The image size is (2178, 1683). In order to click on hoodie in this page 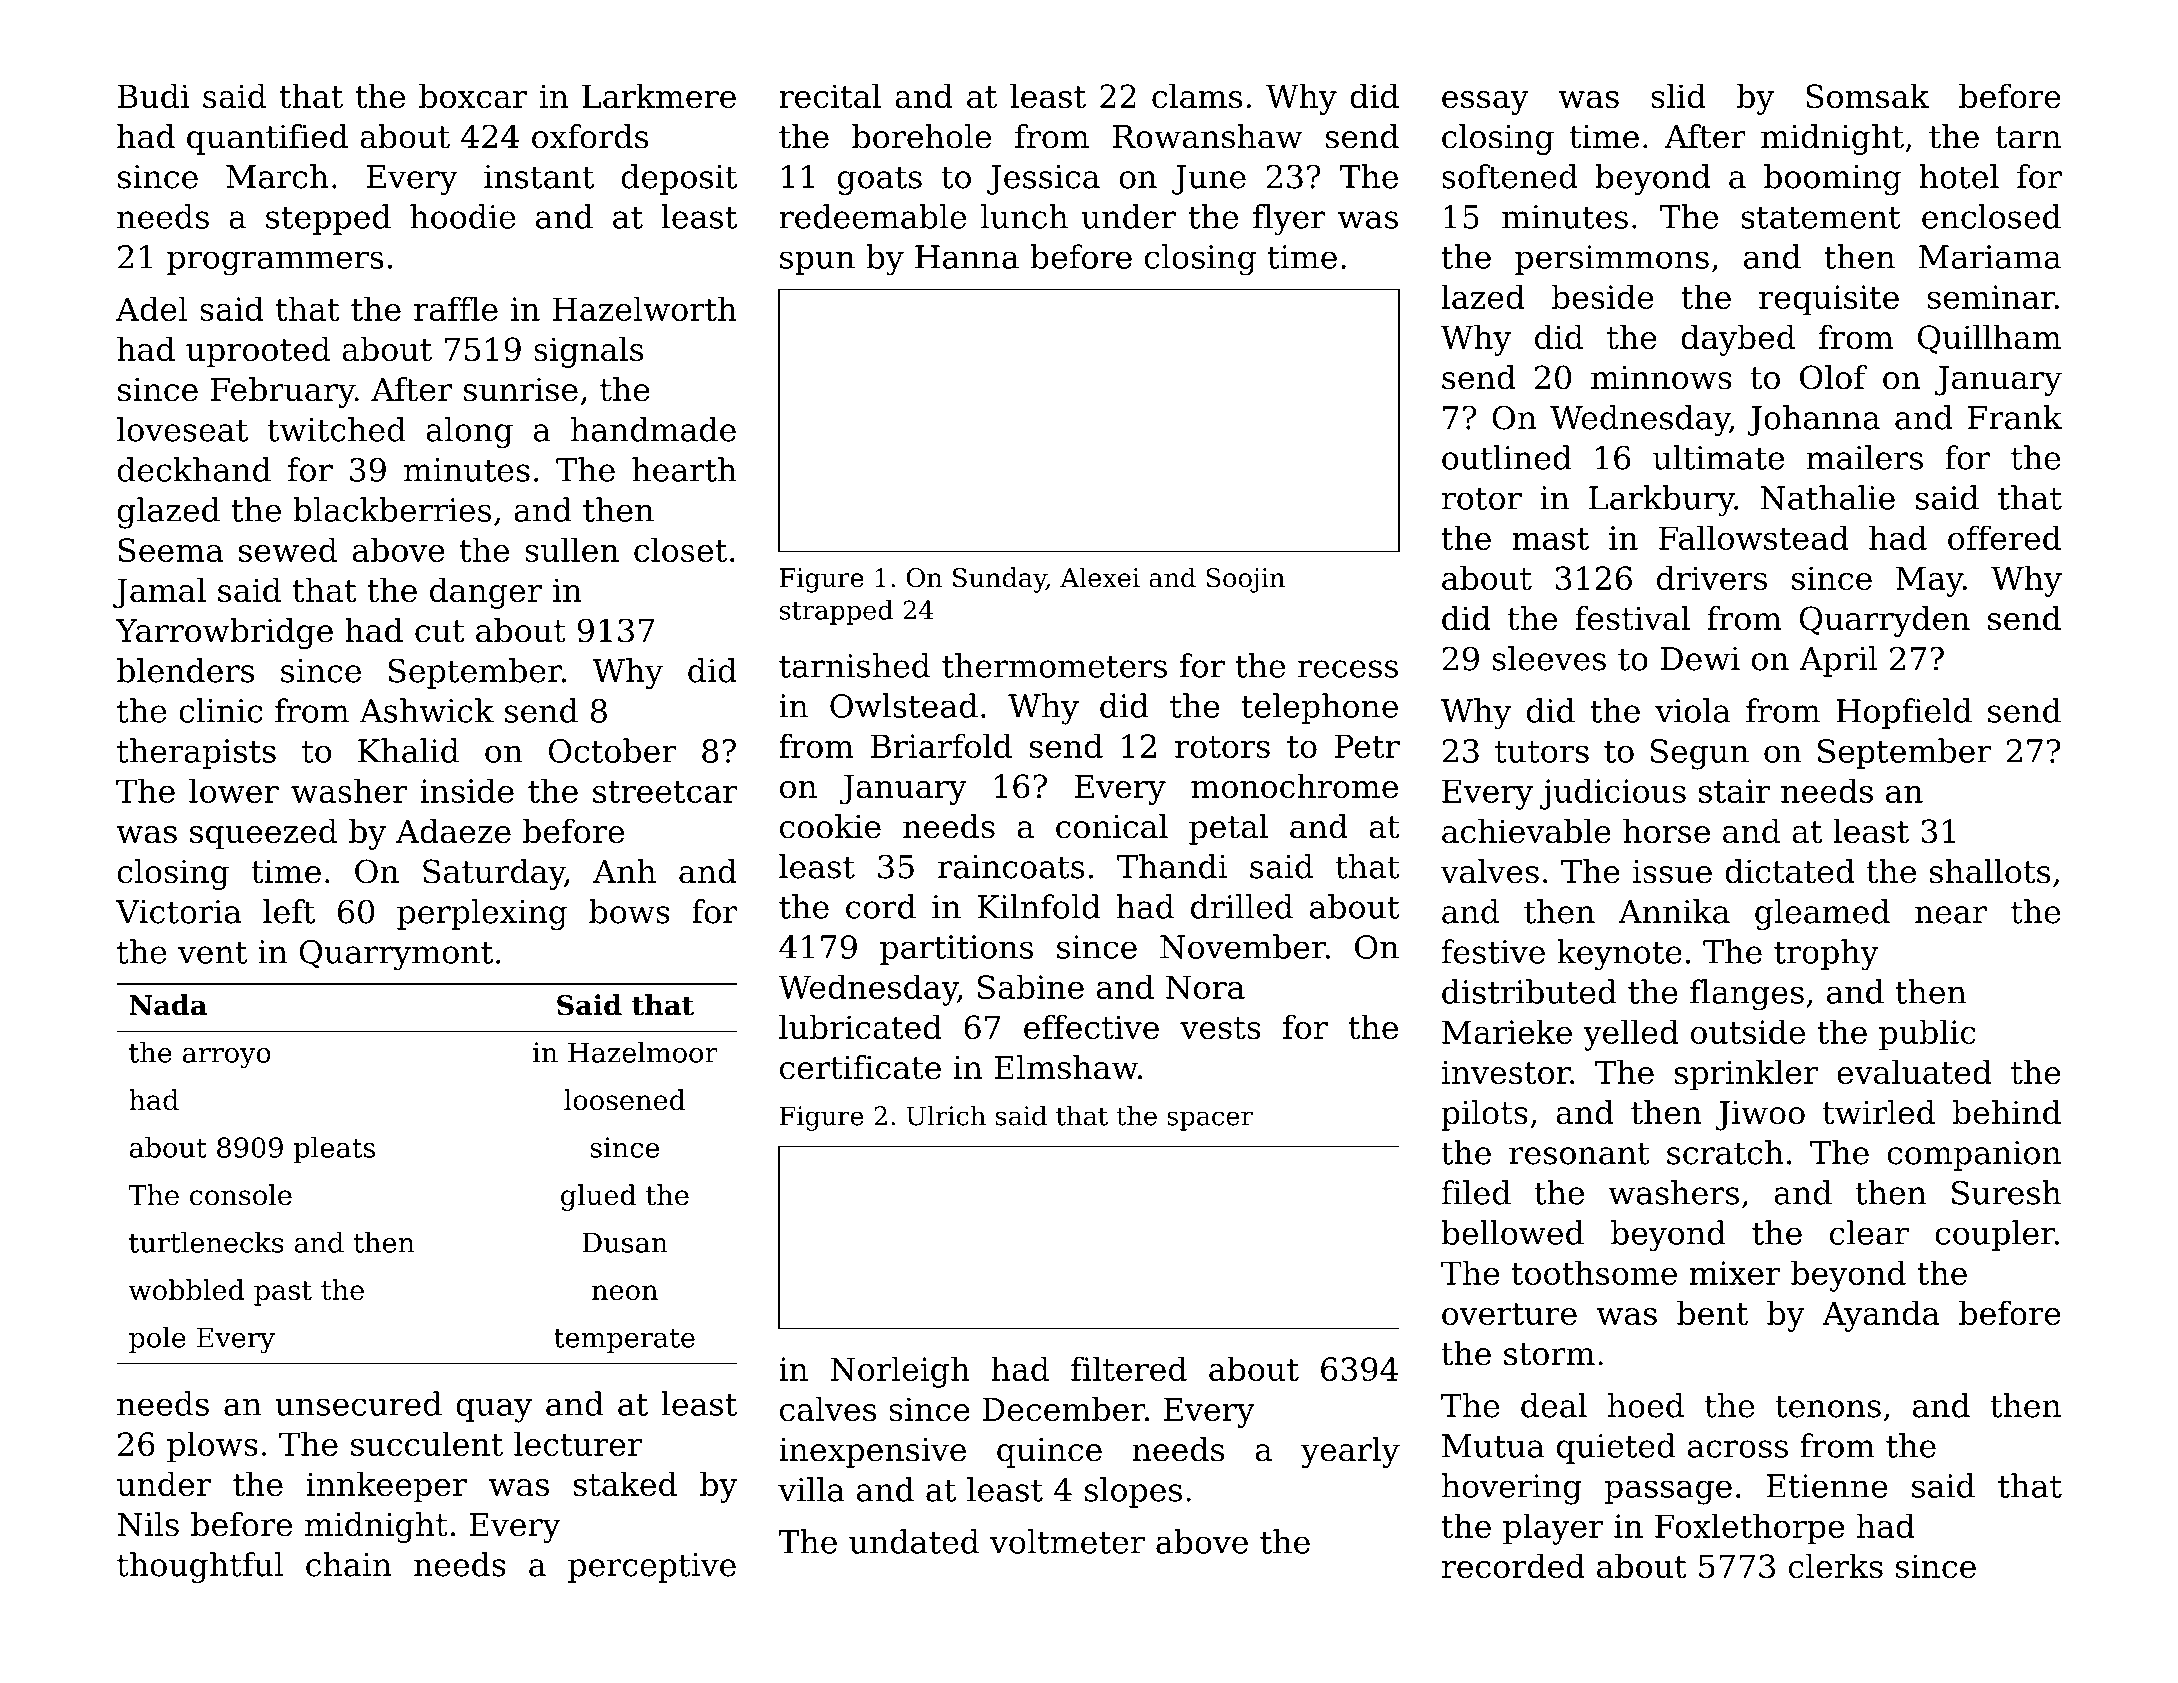, I will do `click(462, 216)`.
